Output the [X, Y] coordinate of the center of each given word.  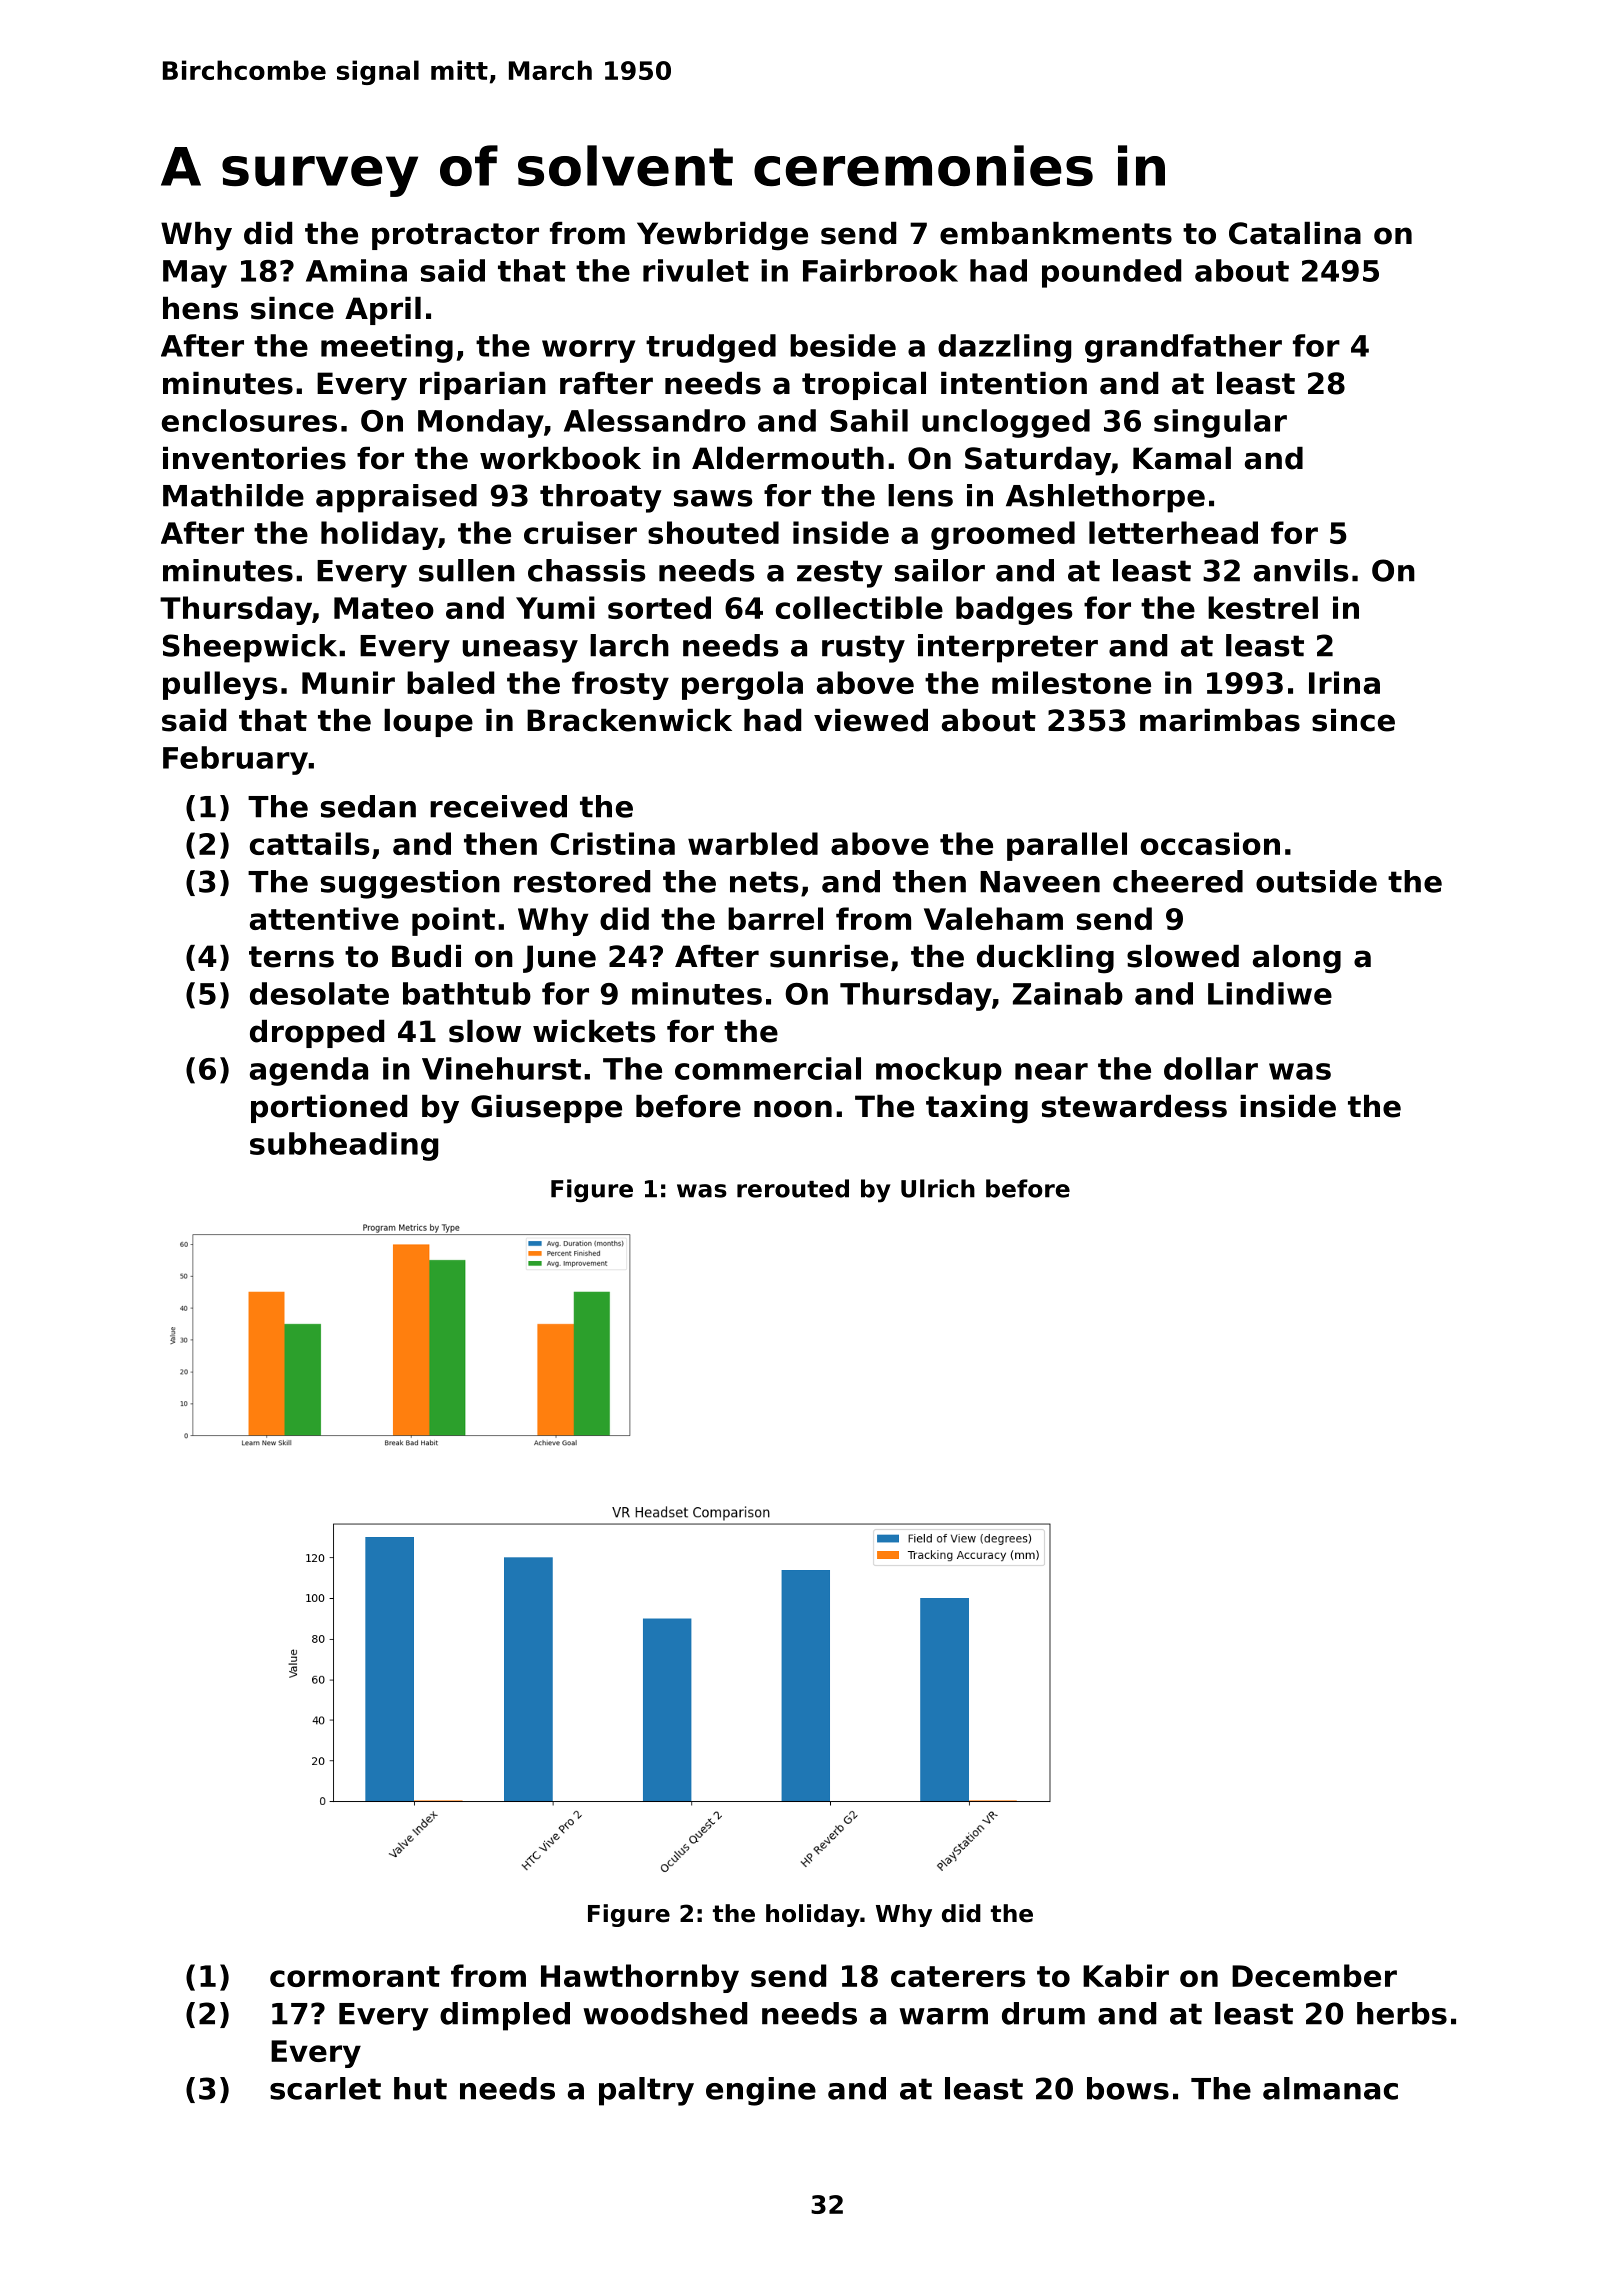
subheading [344, 1146]
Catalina [1295, 233]
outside [1316, 881]
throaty [601, 498]
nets [764, 882]
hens [200, 308]
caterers [958, 1976]
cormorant [355, 1976]
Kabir [1126, 1975]
